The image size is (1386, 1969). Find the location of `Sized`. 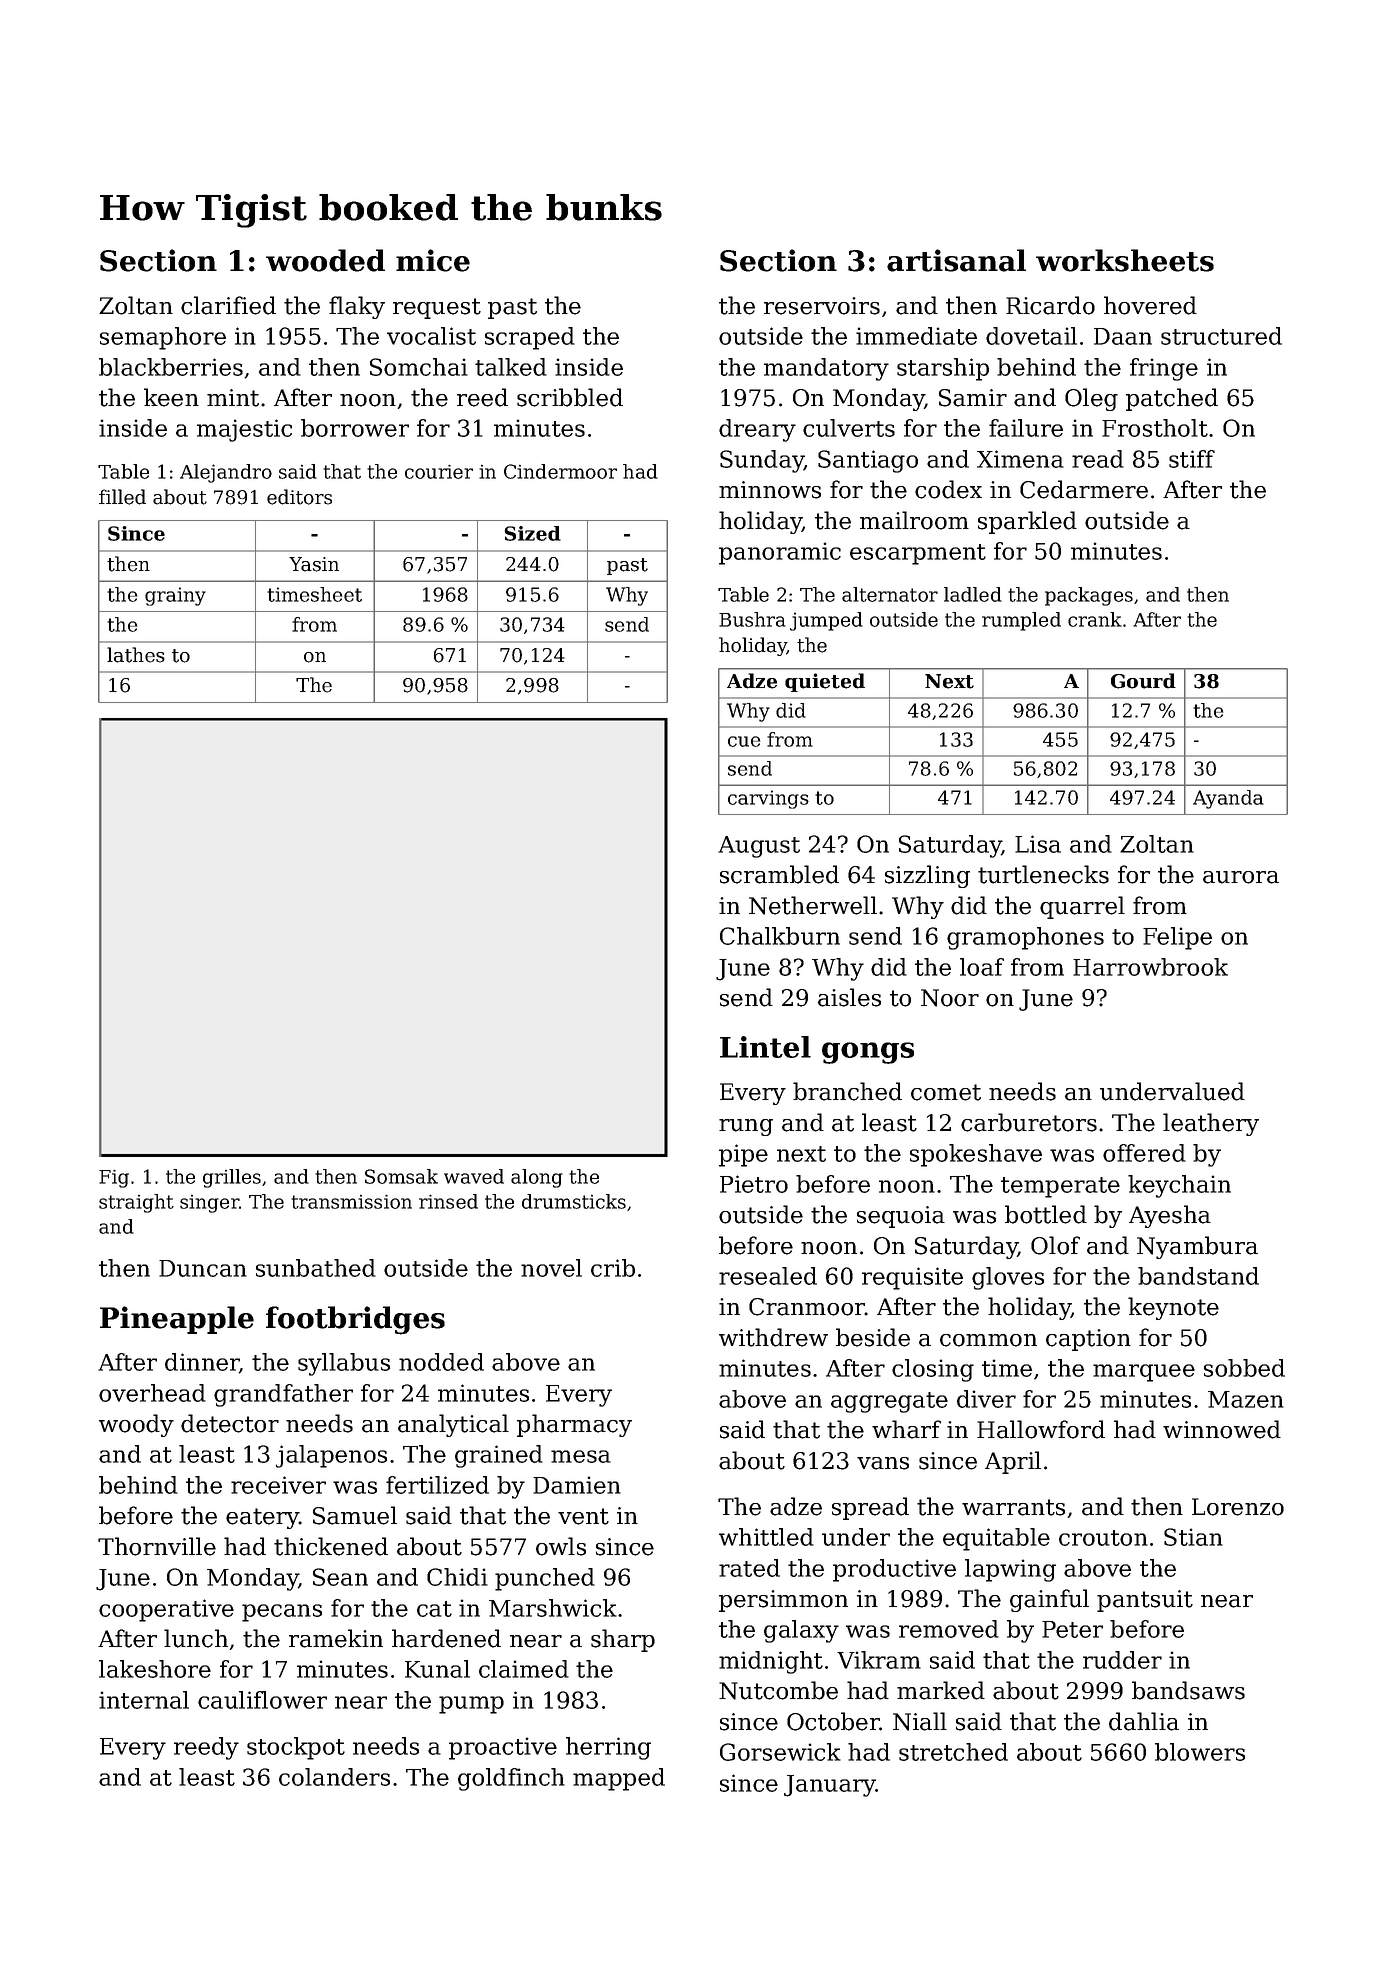

Sized is located at coordinates (532, 533).
